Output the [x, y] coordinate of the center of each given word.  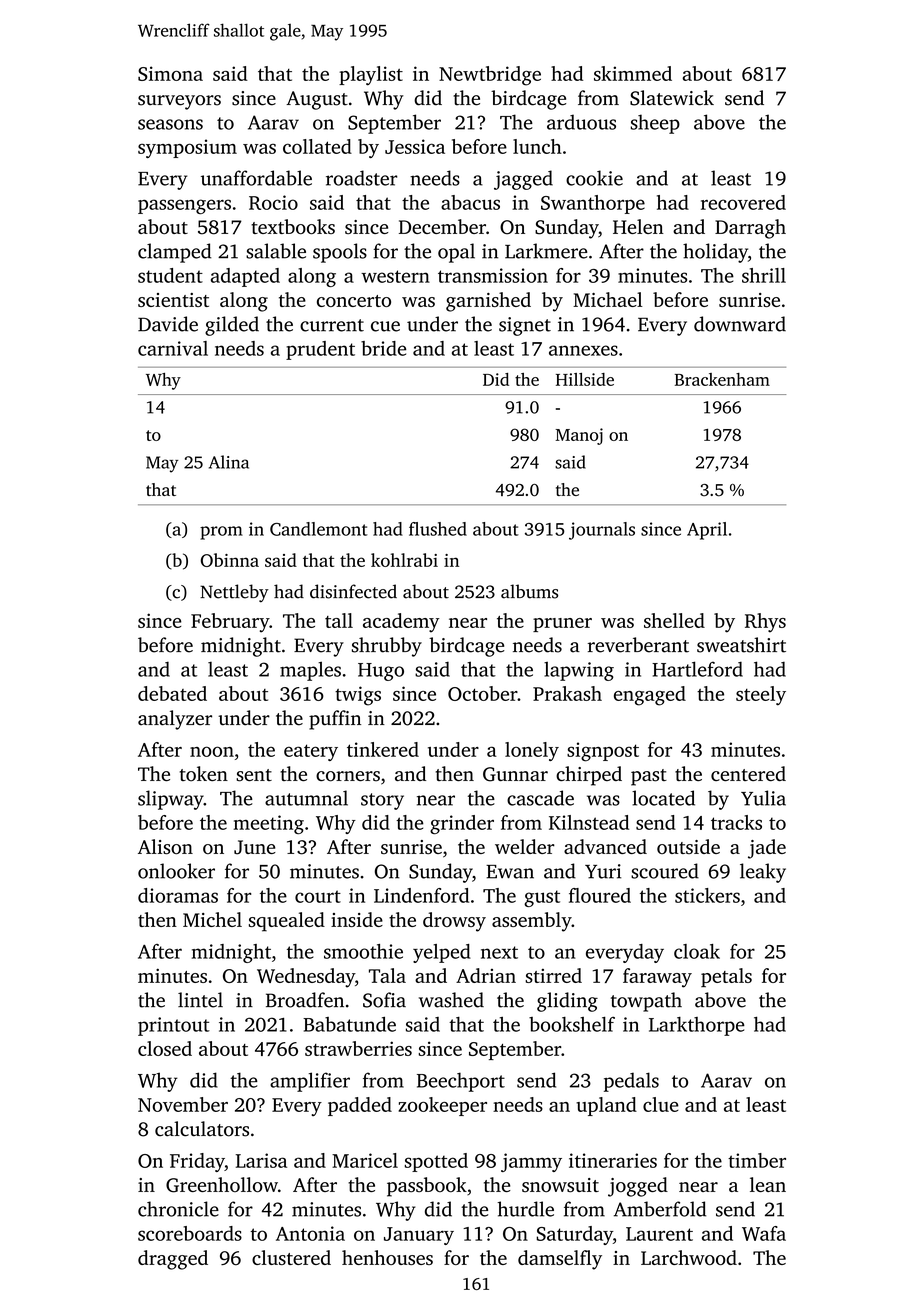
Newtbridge [490, 76]
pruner [562, 625]
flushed [438, 529]
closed [165, 1048]
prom [221, 533]
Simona [170, 73]
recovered [743, 202]
